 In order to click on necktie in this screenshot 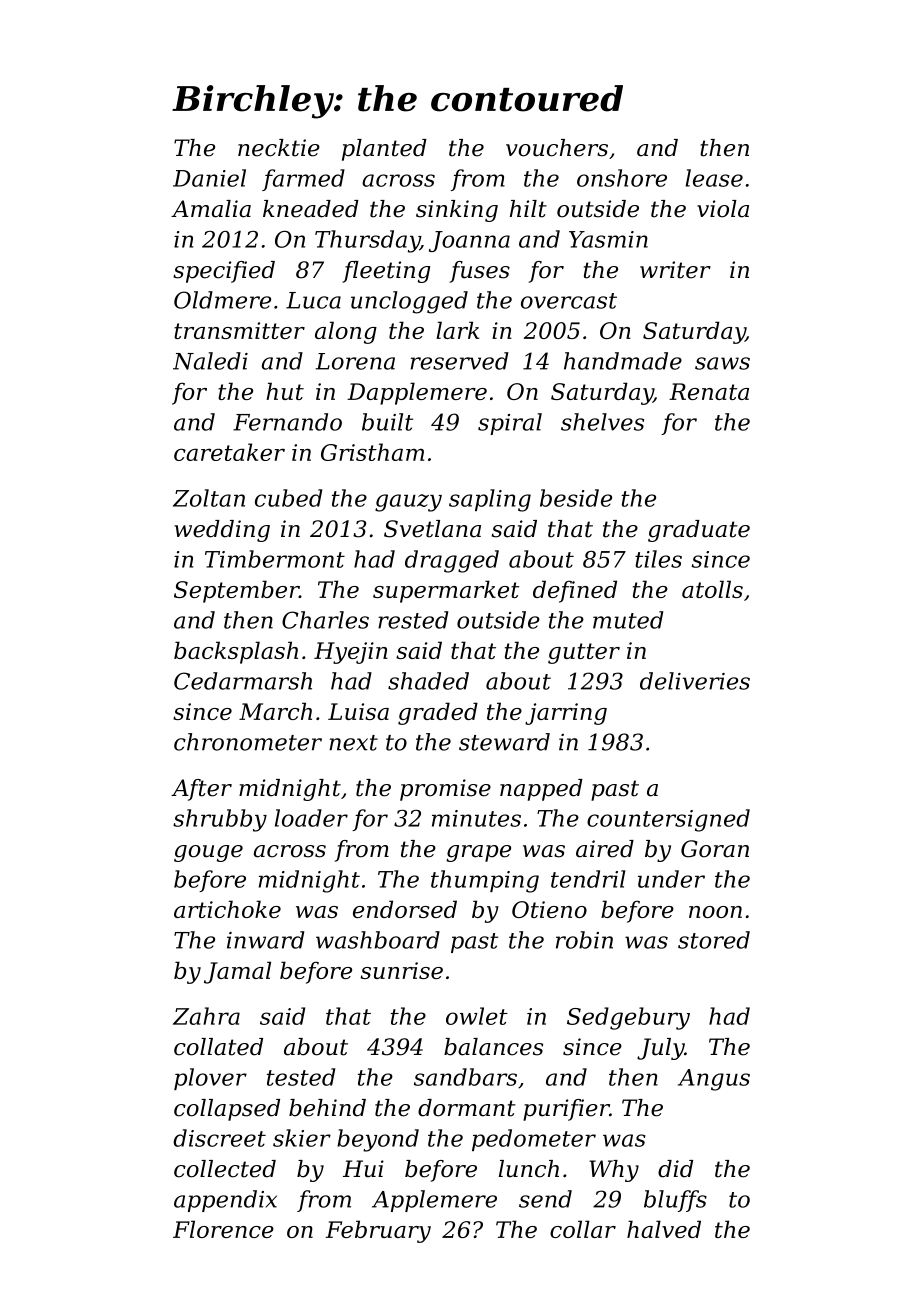, I will do `click(279, 148)`.
